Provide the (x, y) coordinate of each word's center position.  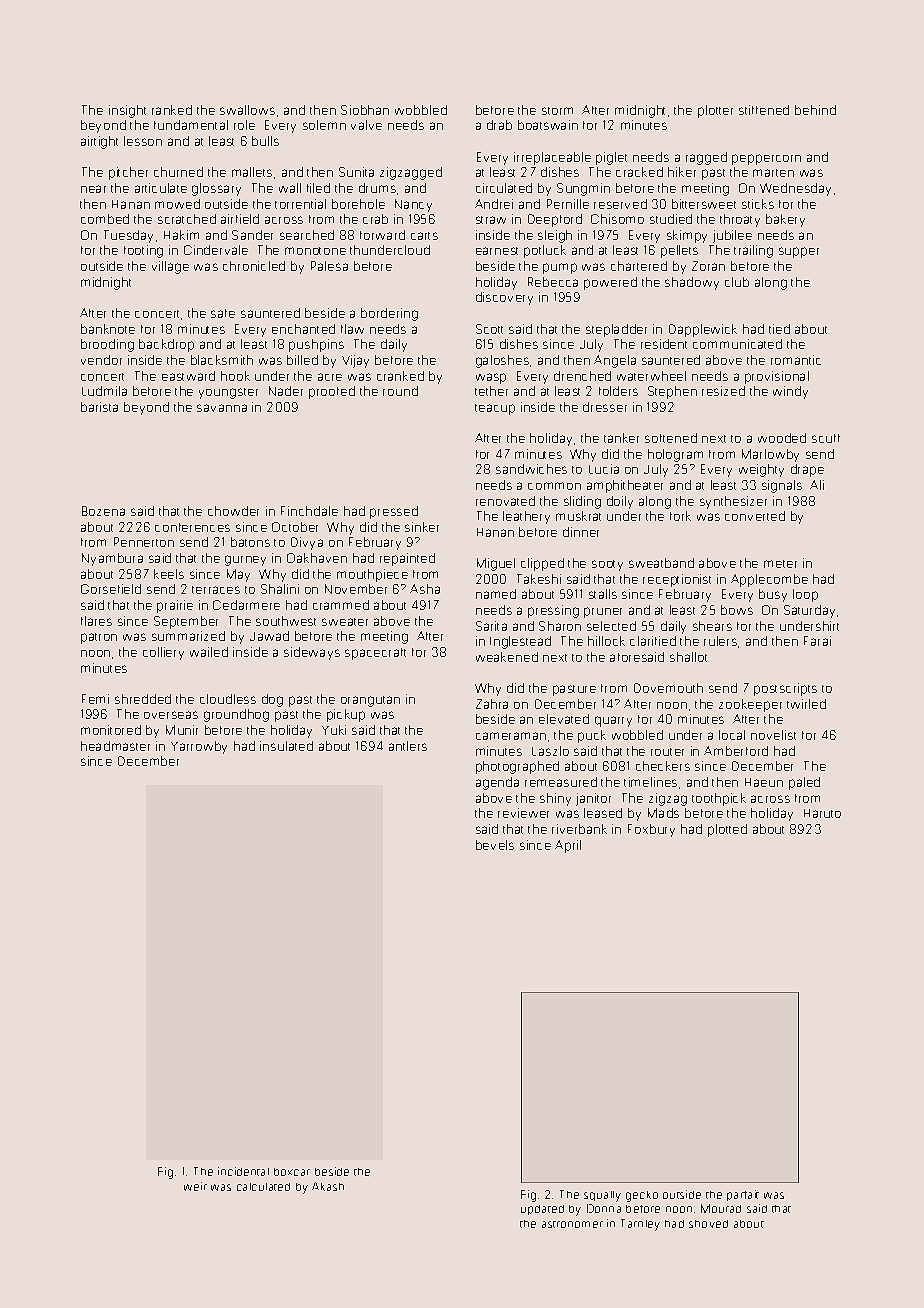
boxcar (292, 1172)
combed (105, 219)
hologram (675, 455)
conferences (192, 527)
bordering (389, 314)
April (568, 846)
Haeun (764, 782)
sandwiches (531, 469)
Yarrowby (199, 747)
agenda (497, 783)
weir (195, 1186)
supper (799, 252)
